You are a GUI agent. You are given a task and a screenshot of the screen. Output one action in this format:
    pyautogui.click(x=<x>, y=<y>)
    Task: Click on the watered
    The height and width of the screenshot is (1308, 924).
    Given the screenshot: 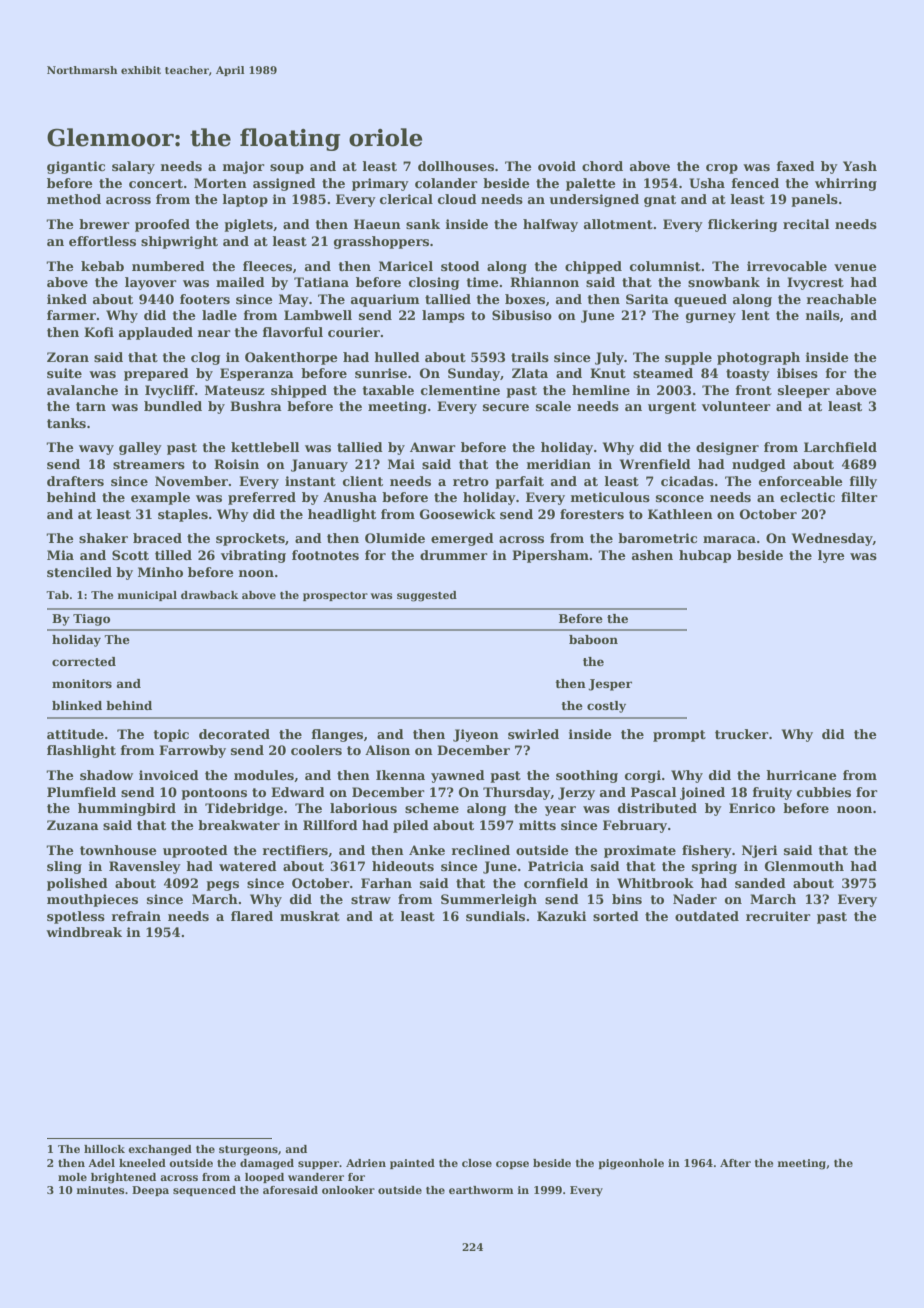 What is the action you would take?
    pyautogui.click(x=248, y=866)
